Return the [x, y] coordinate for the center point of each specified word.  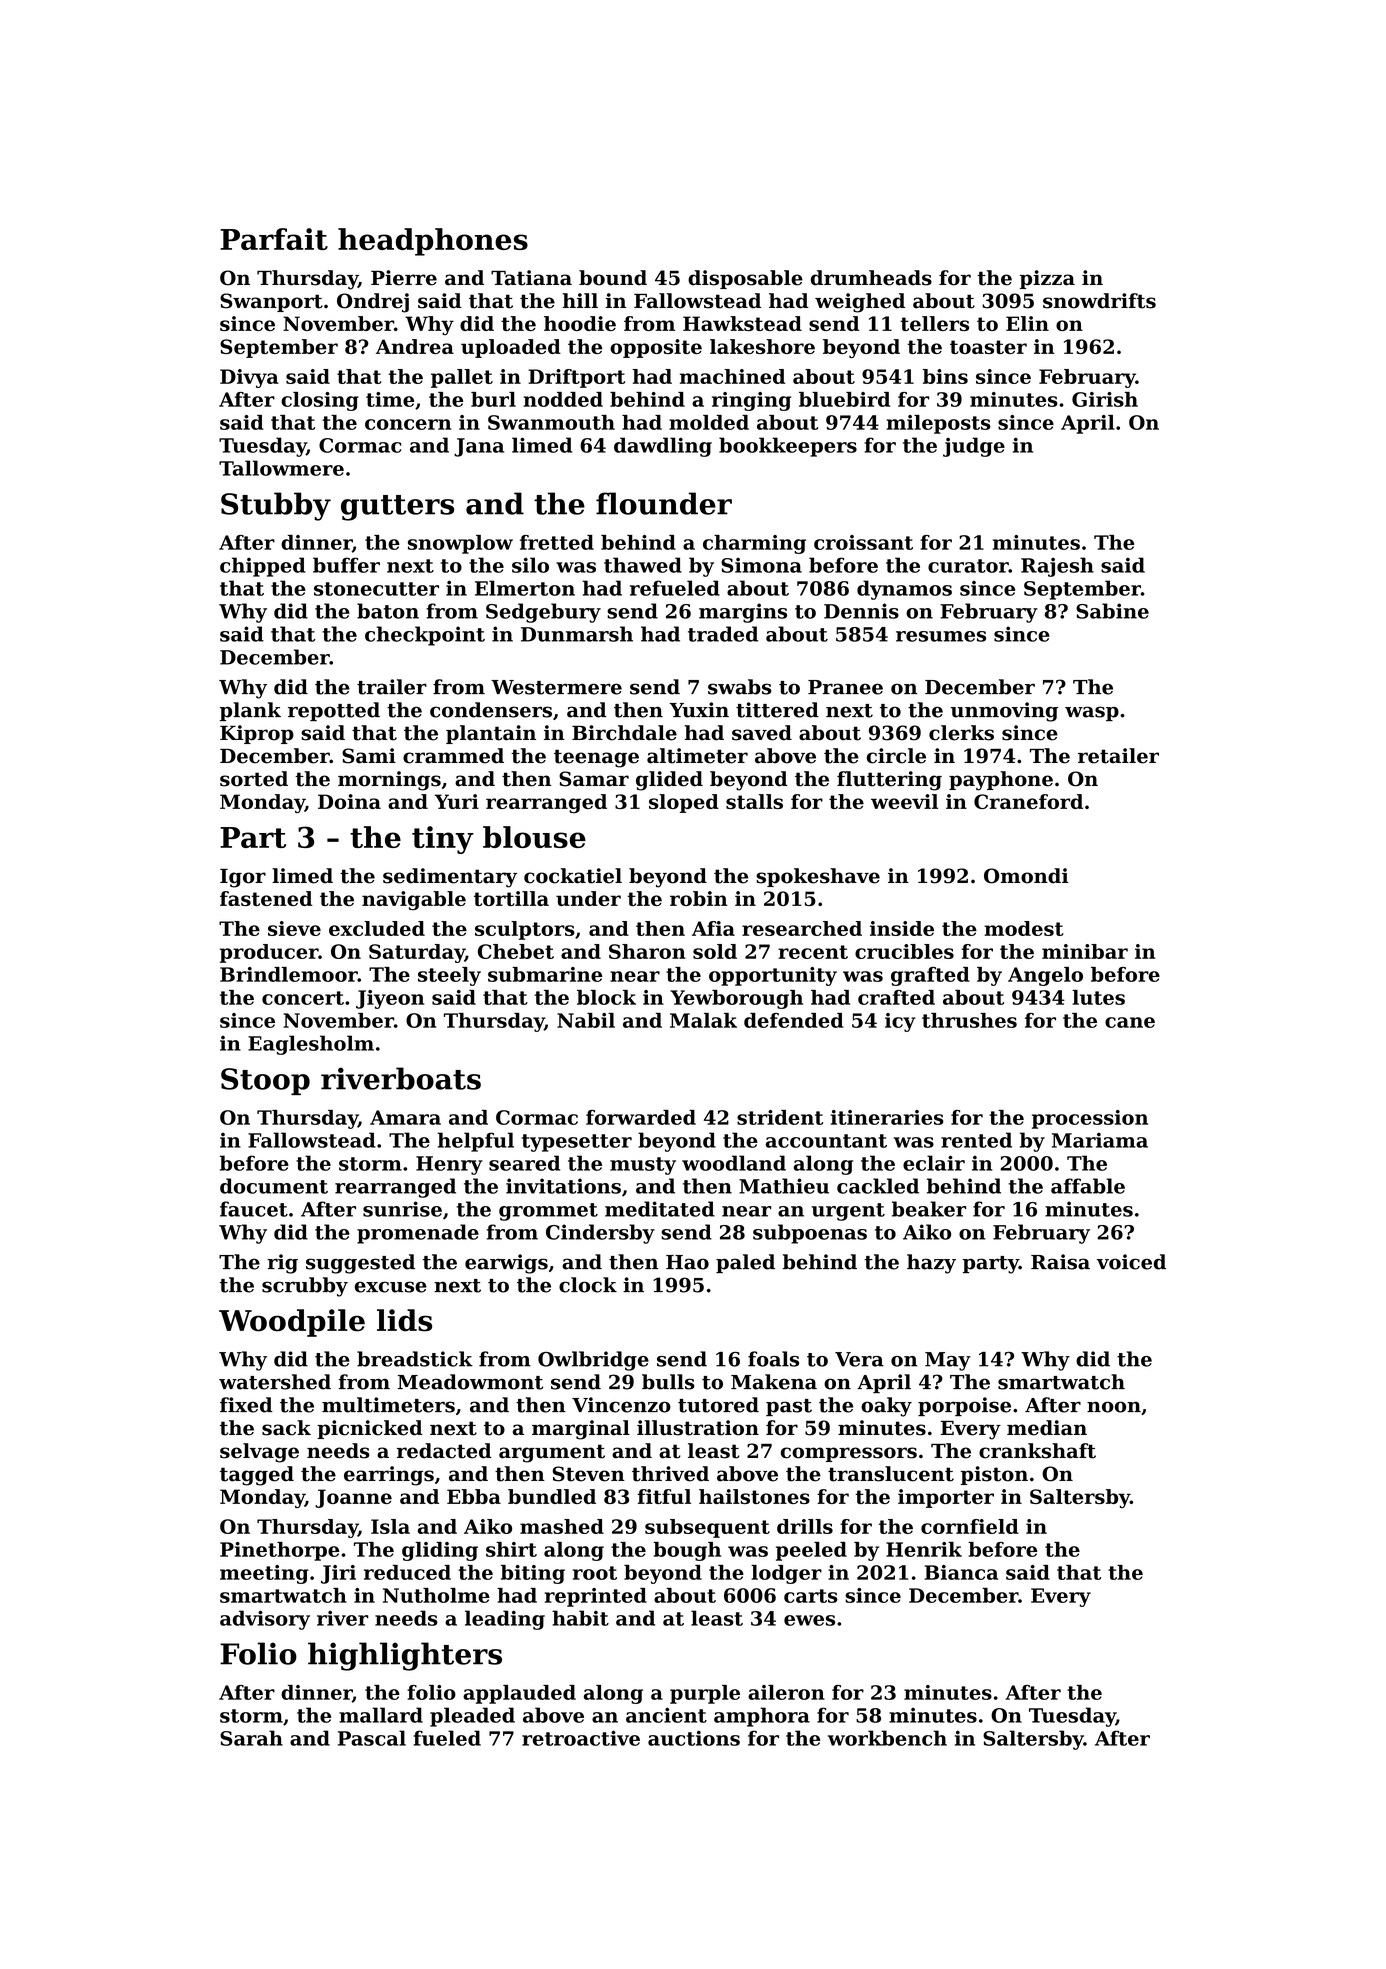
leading [505, 1620]
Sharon [647, 951]
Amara [405, 1117]
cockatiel [573, 876]
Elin [1027, 323]
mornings [389, 781]
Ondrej [373, 303]
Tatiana [531, 278]
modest [1024, 928]
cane [1130, 1022]
